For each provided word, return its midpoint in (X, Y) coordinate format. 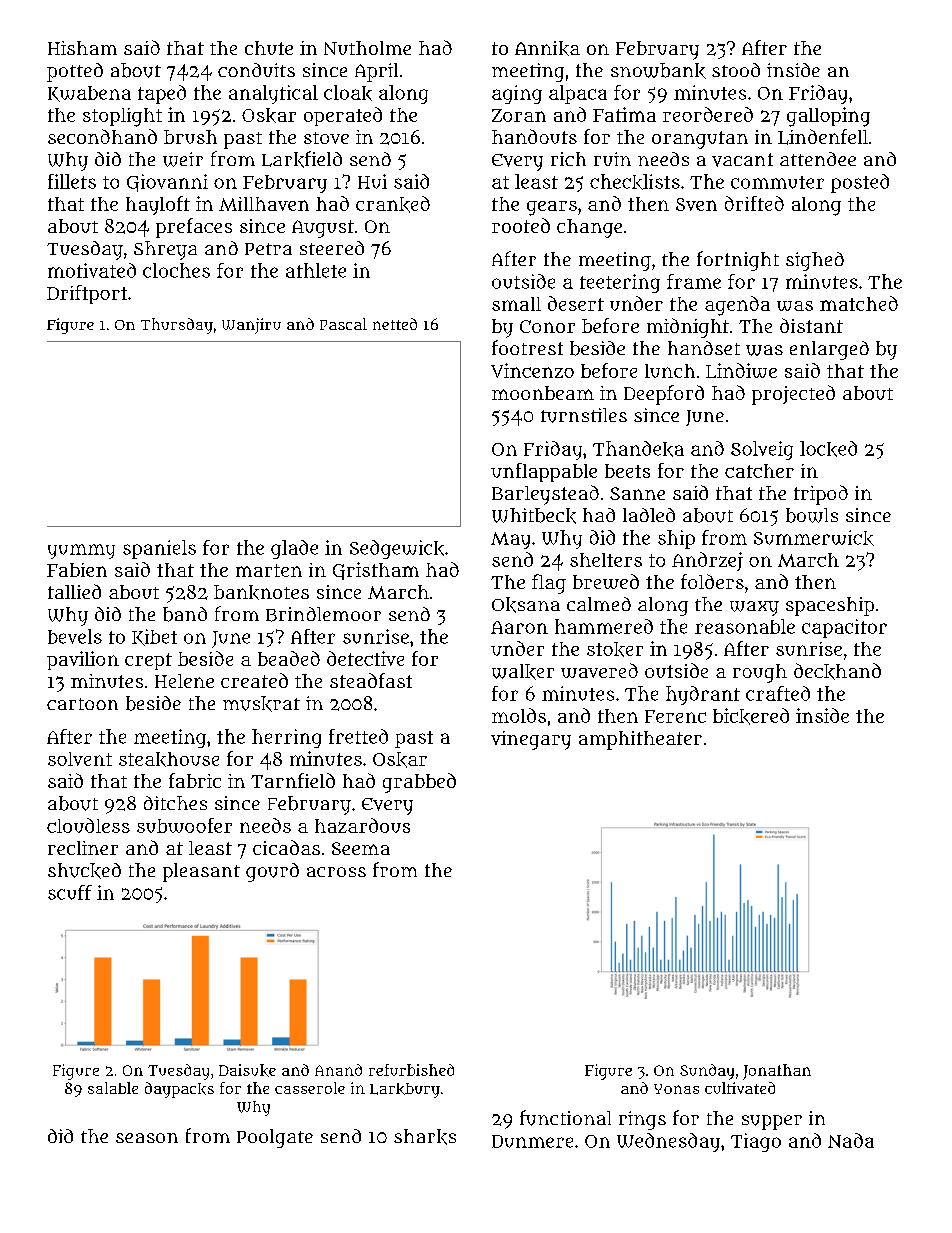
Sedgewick (397, 549)
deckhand (837, 671)
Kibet (154, 637)
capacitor (844, 628)
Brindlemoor (323, 614)
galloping (828, 117)
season (147, 1138)
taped (162, 94)
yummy (81, 551)
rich (568, 159)
